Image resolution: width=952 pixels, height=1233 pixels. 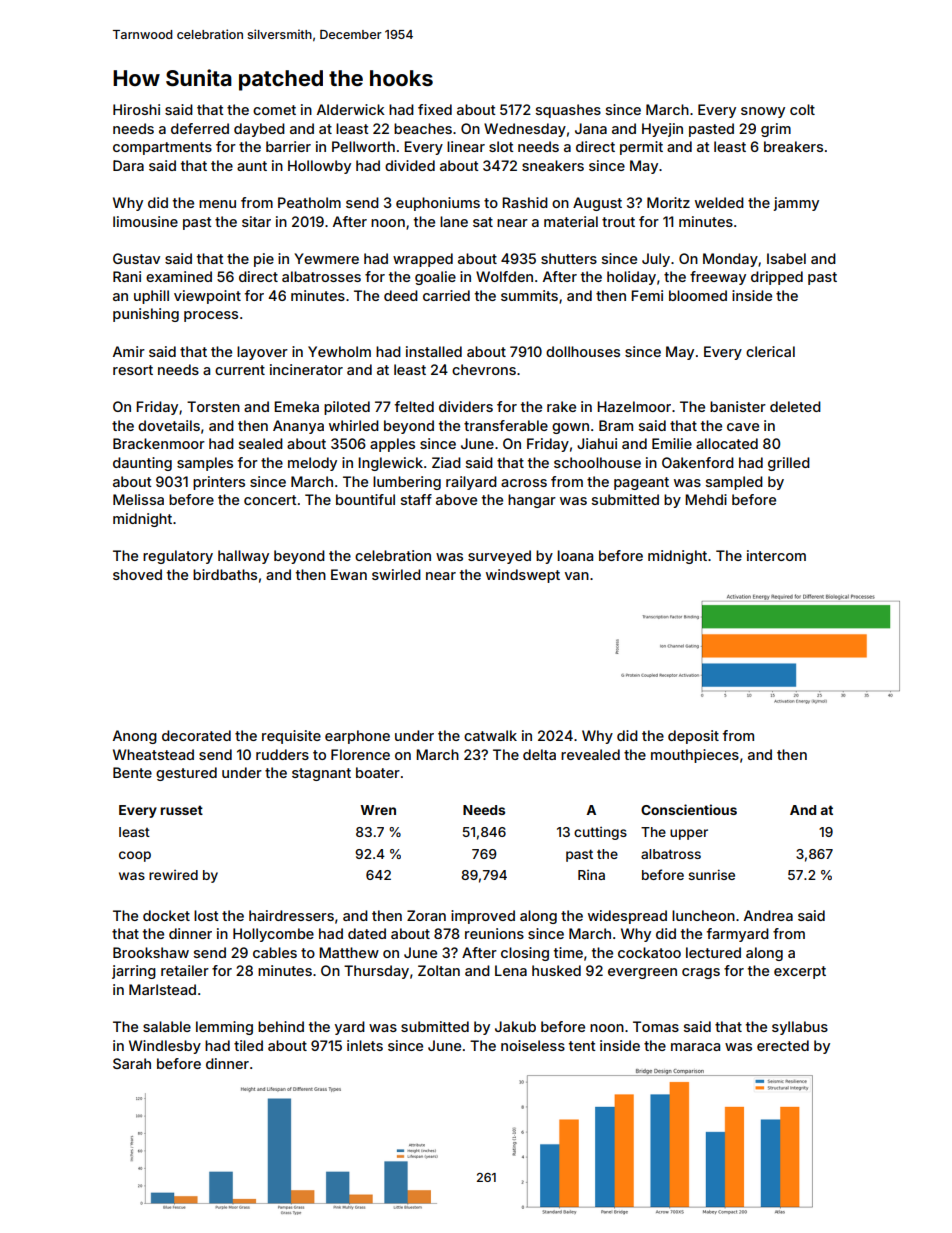 What do you see at coordinates (616, 425) in the image?
I see `Bram` at bounding box center [616, 425].
